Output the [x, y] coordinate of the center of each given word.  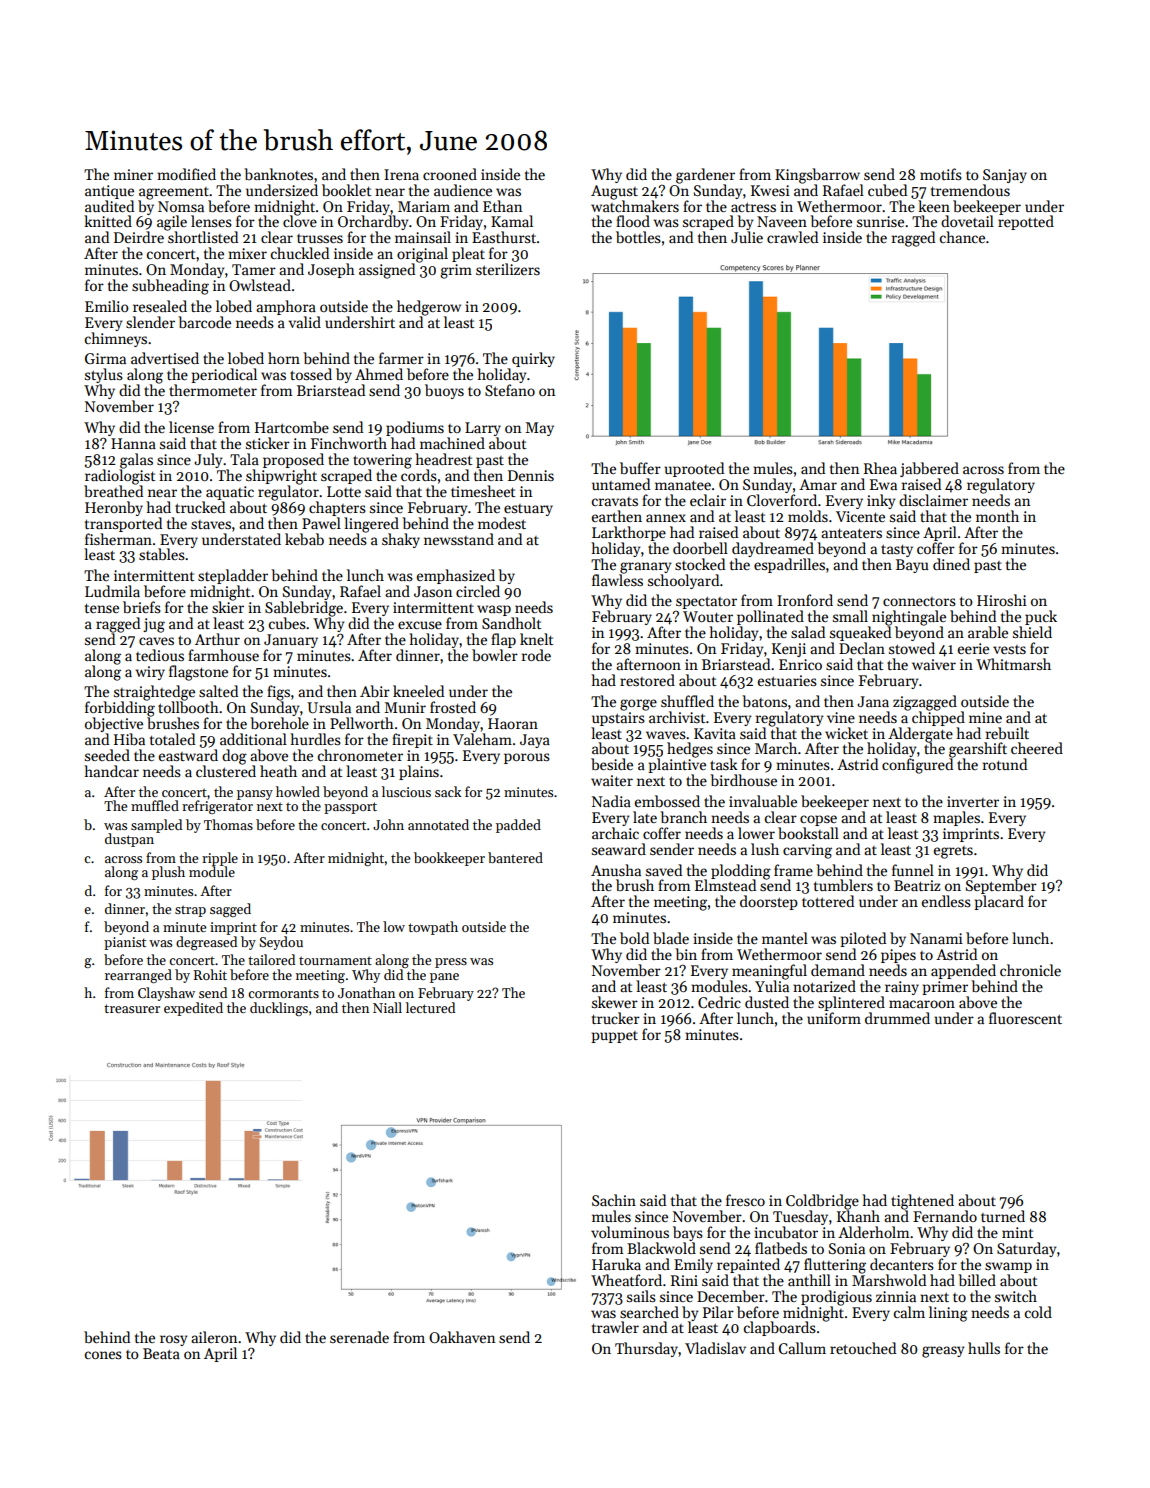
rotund [1005, 764]
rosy [173, 1340]
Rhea [880, 468]
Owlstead [260, 285]
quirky [533, 359]
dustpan [129, 840]
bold [634, 938]
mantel [785, 938]
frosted [453, 707]
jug [154, 625]
